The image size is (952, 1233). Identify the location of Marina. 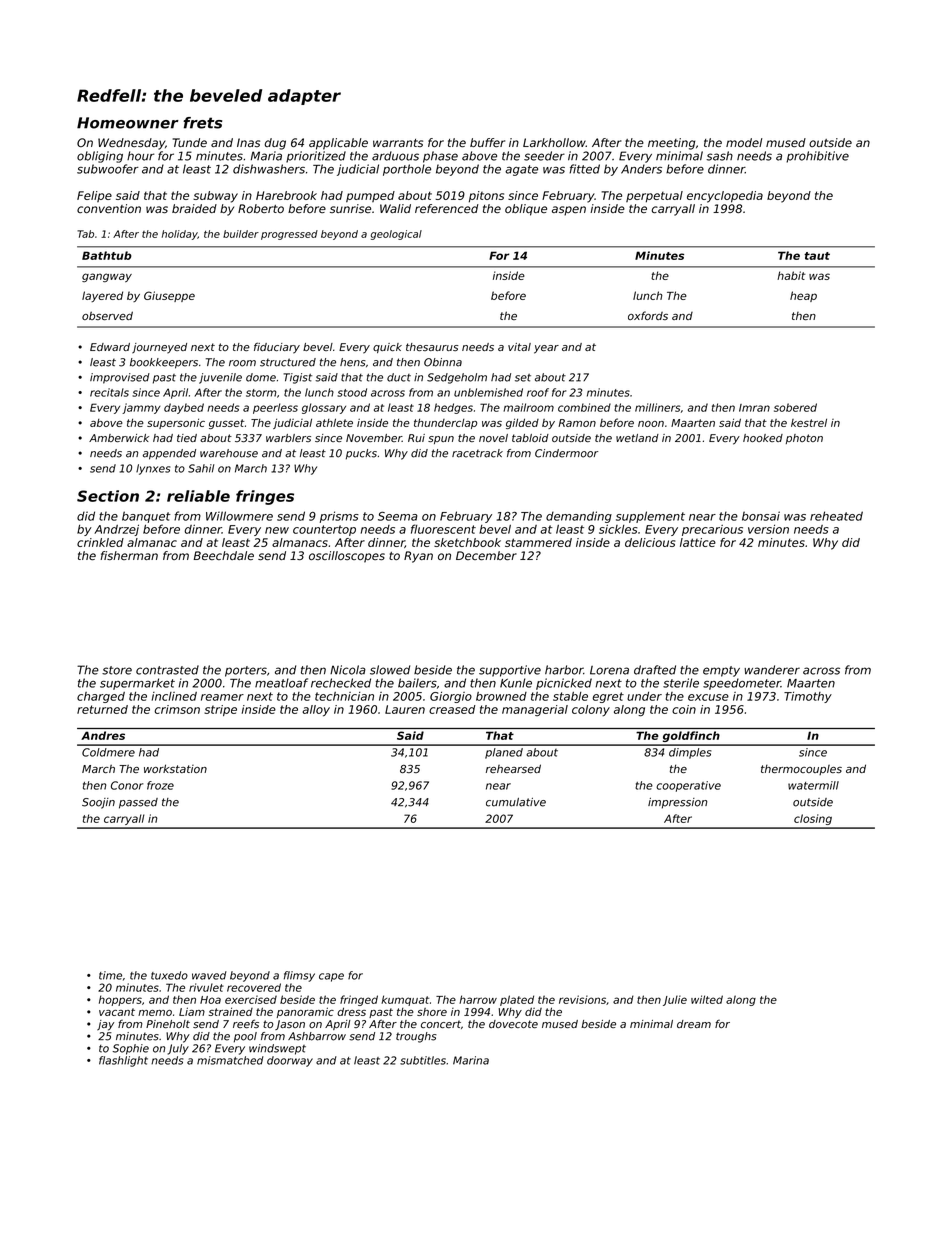
(471, 1060).
